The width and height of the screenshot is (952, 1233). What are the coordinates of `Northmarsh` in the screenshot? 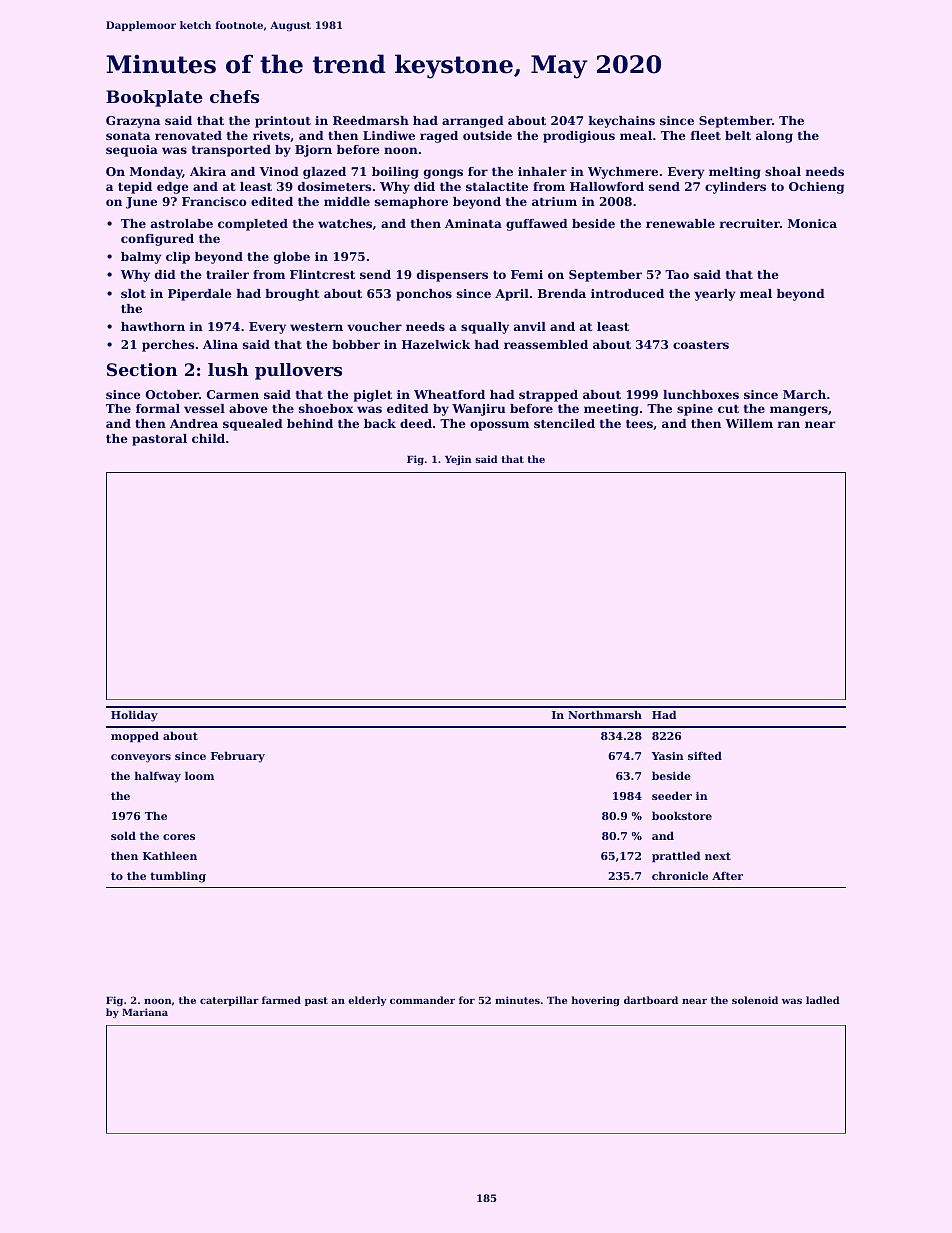 It's located at (605, 714).
